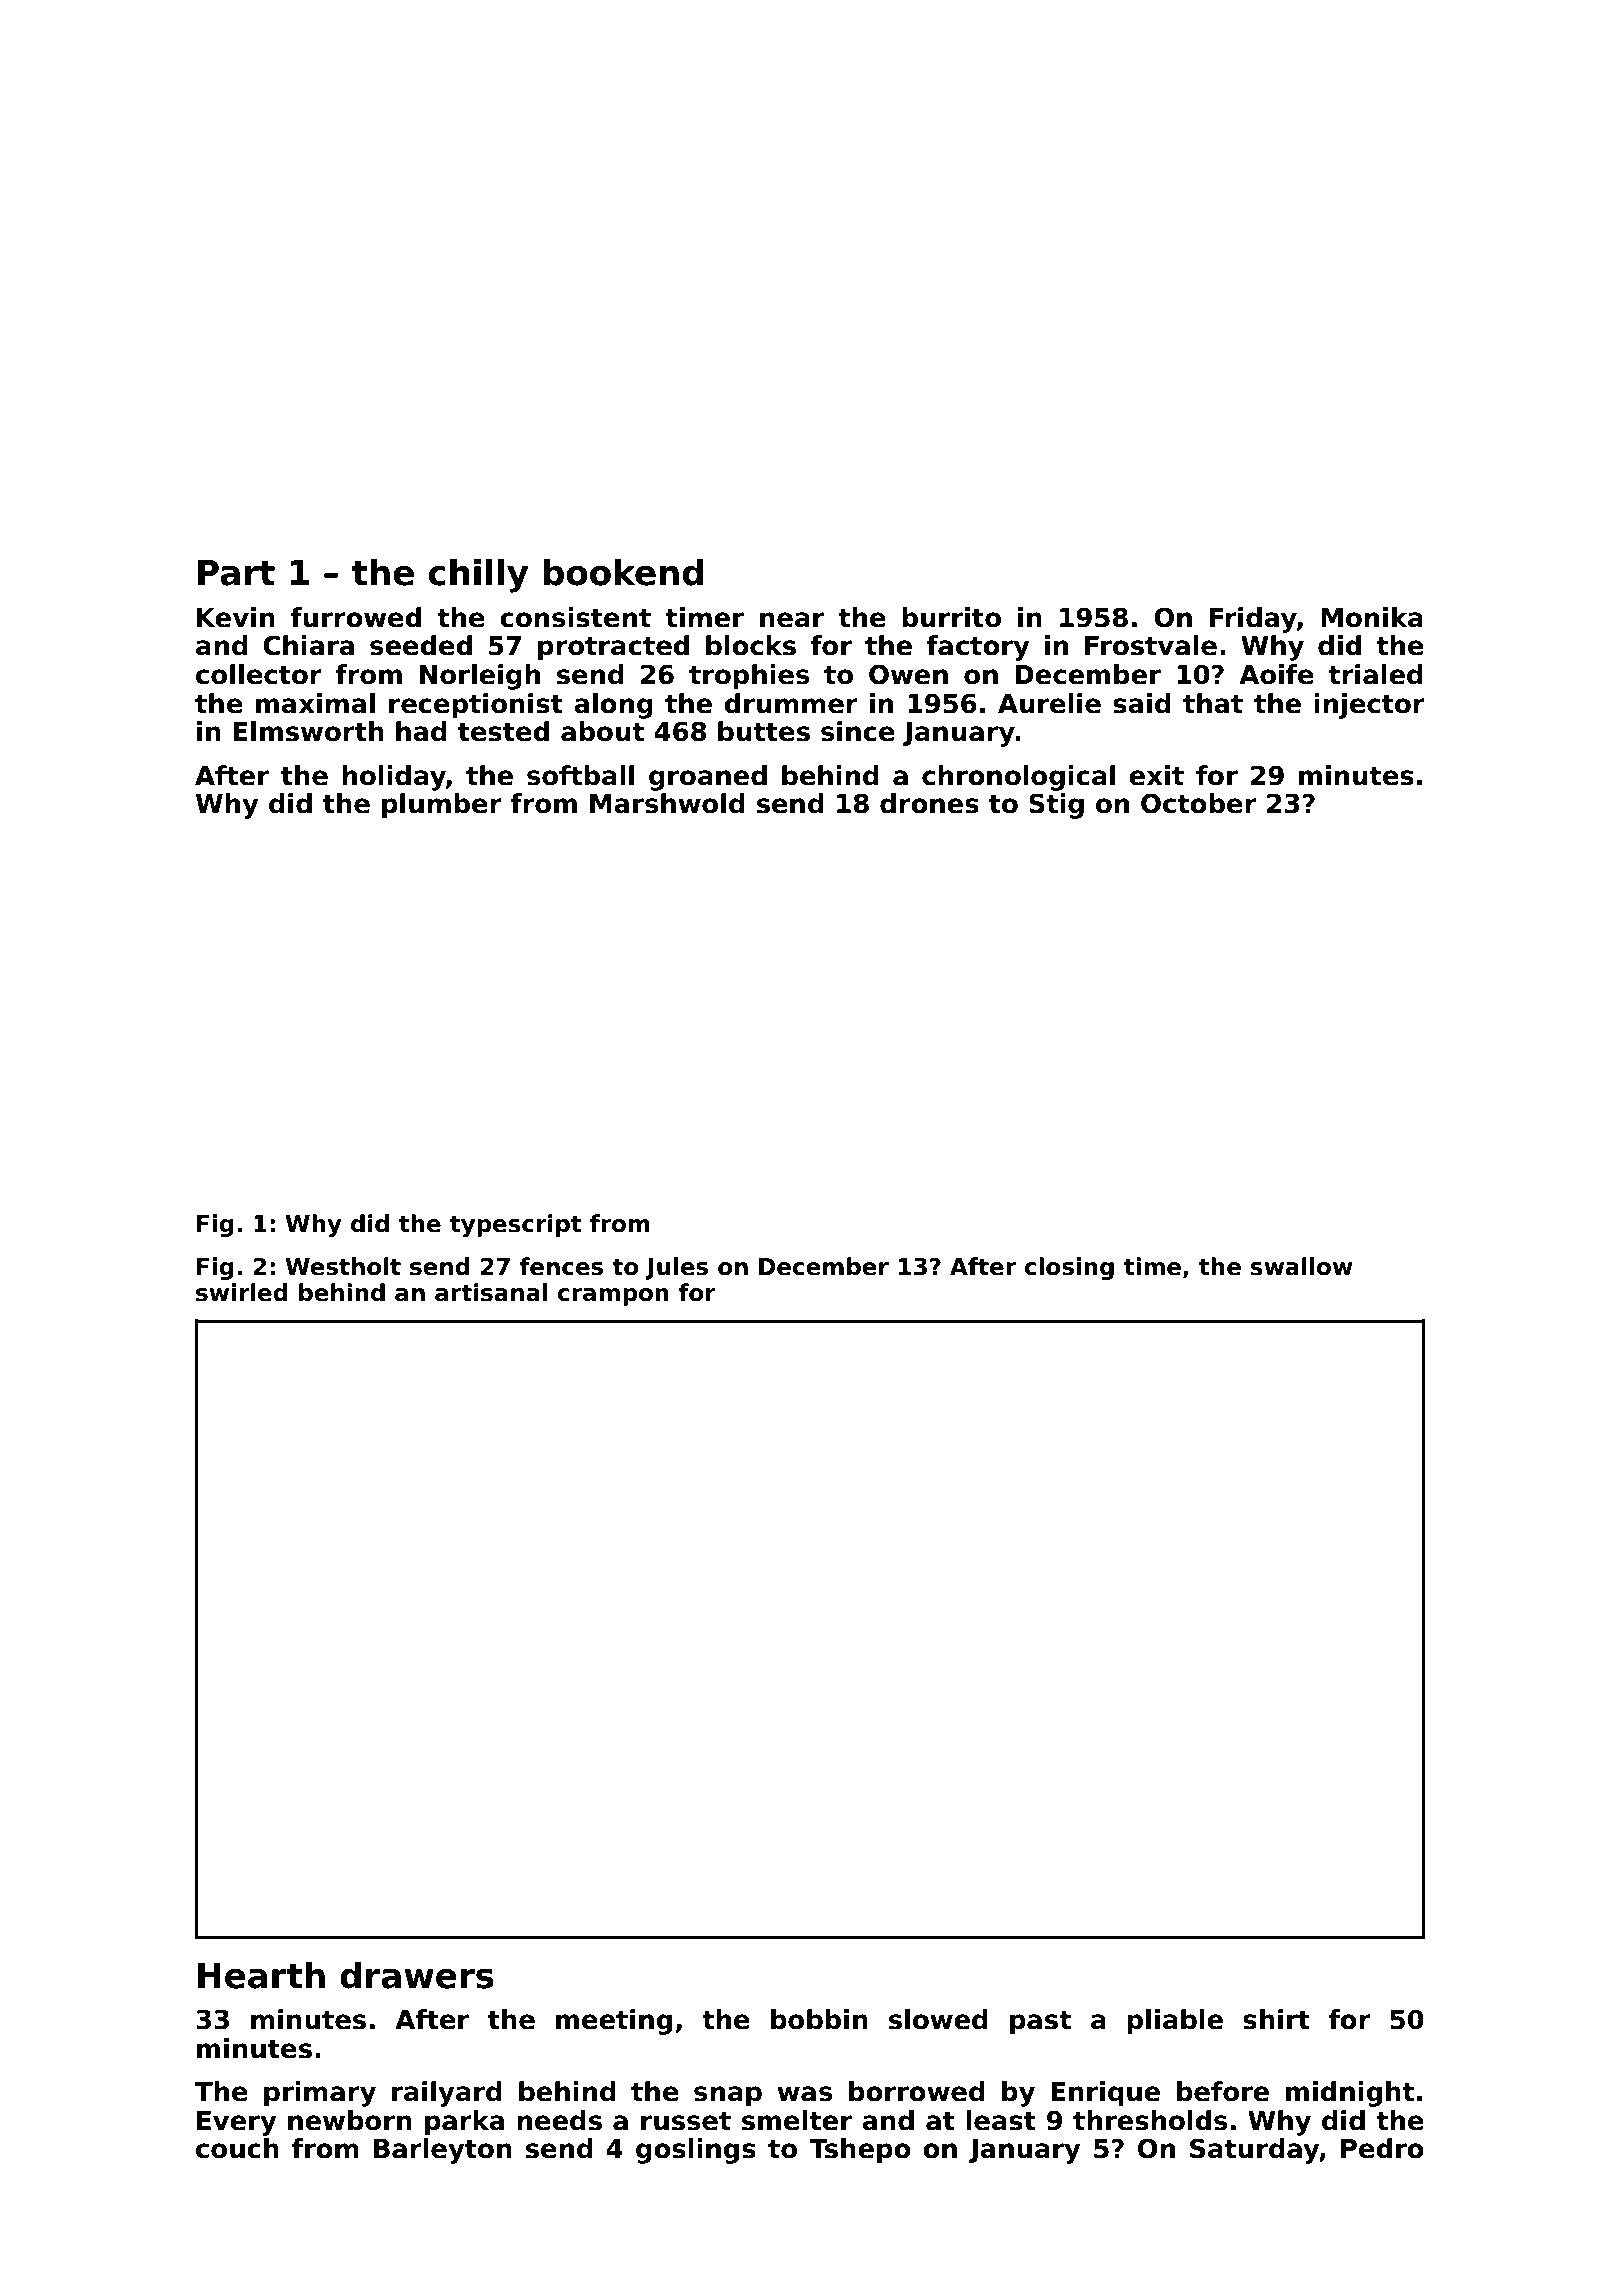  What do you see at coordinates (1069, 1268) in the image?
I see `closing` at bounding box center [1069, 1268].
